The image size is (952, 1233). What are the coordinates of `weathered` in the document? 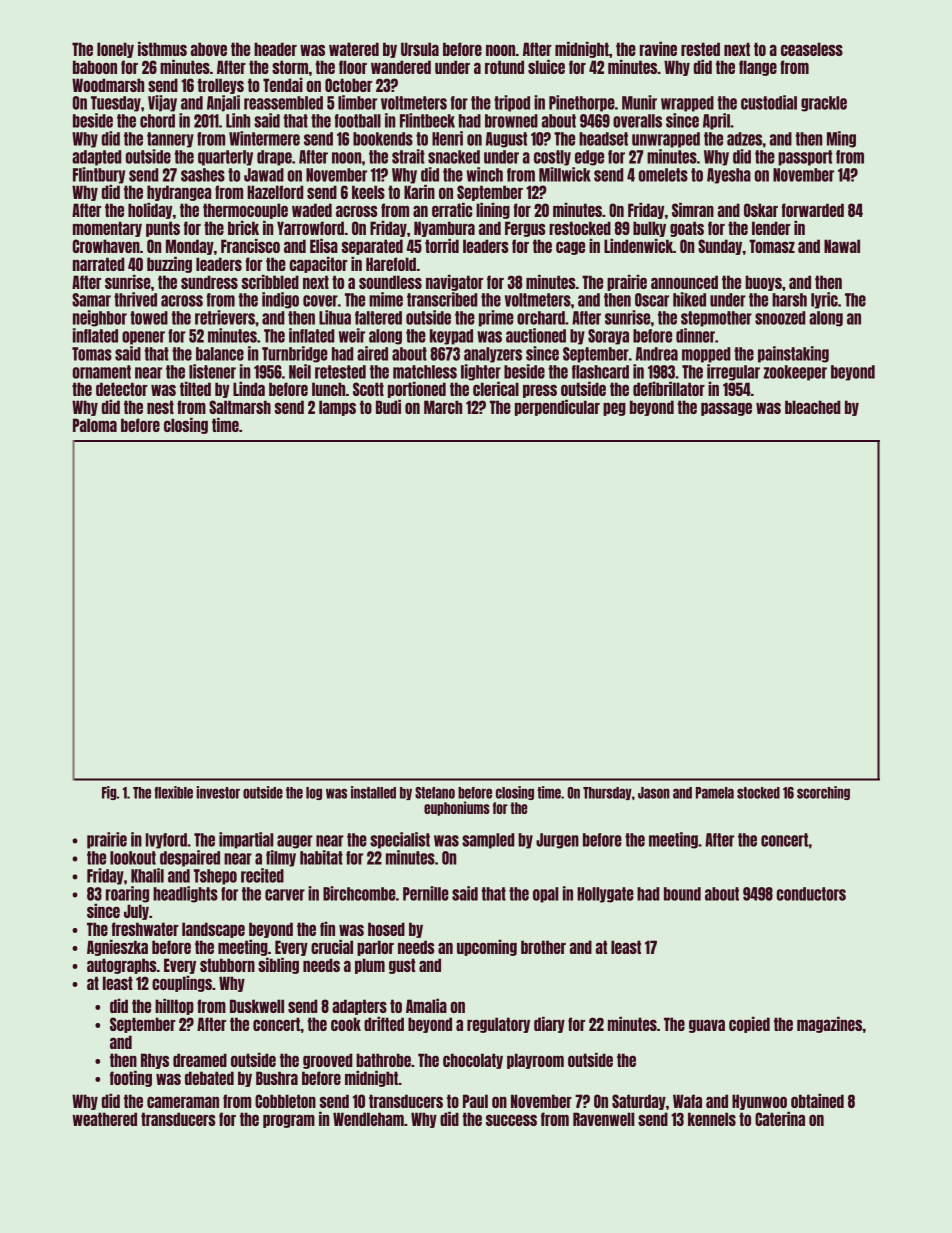 It's located at (104, 1119).
